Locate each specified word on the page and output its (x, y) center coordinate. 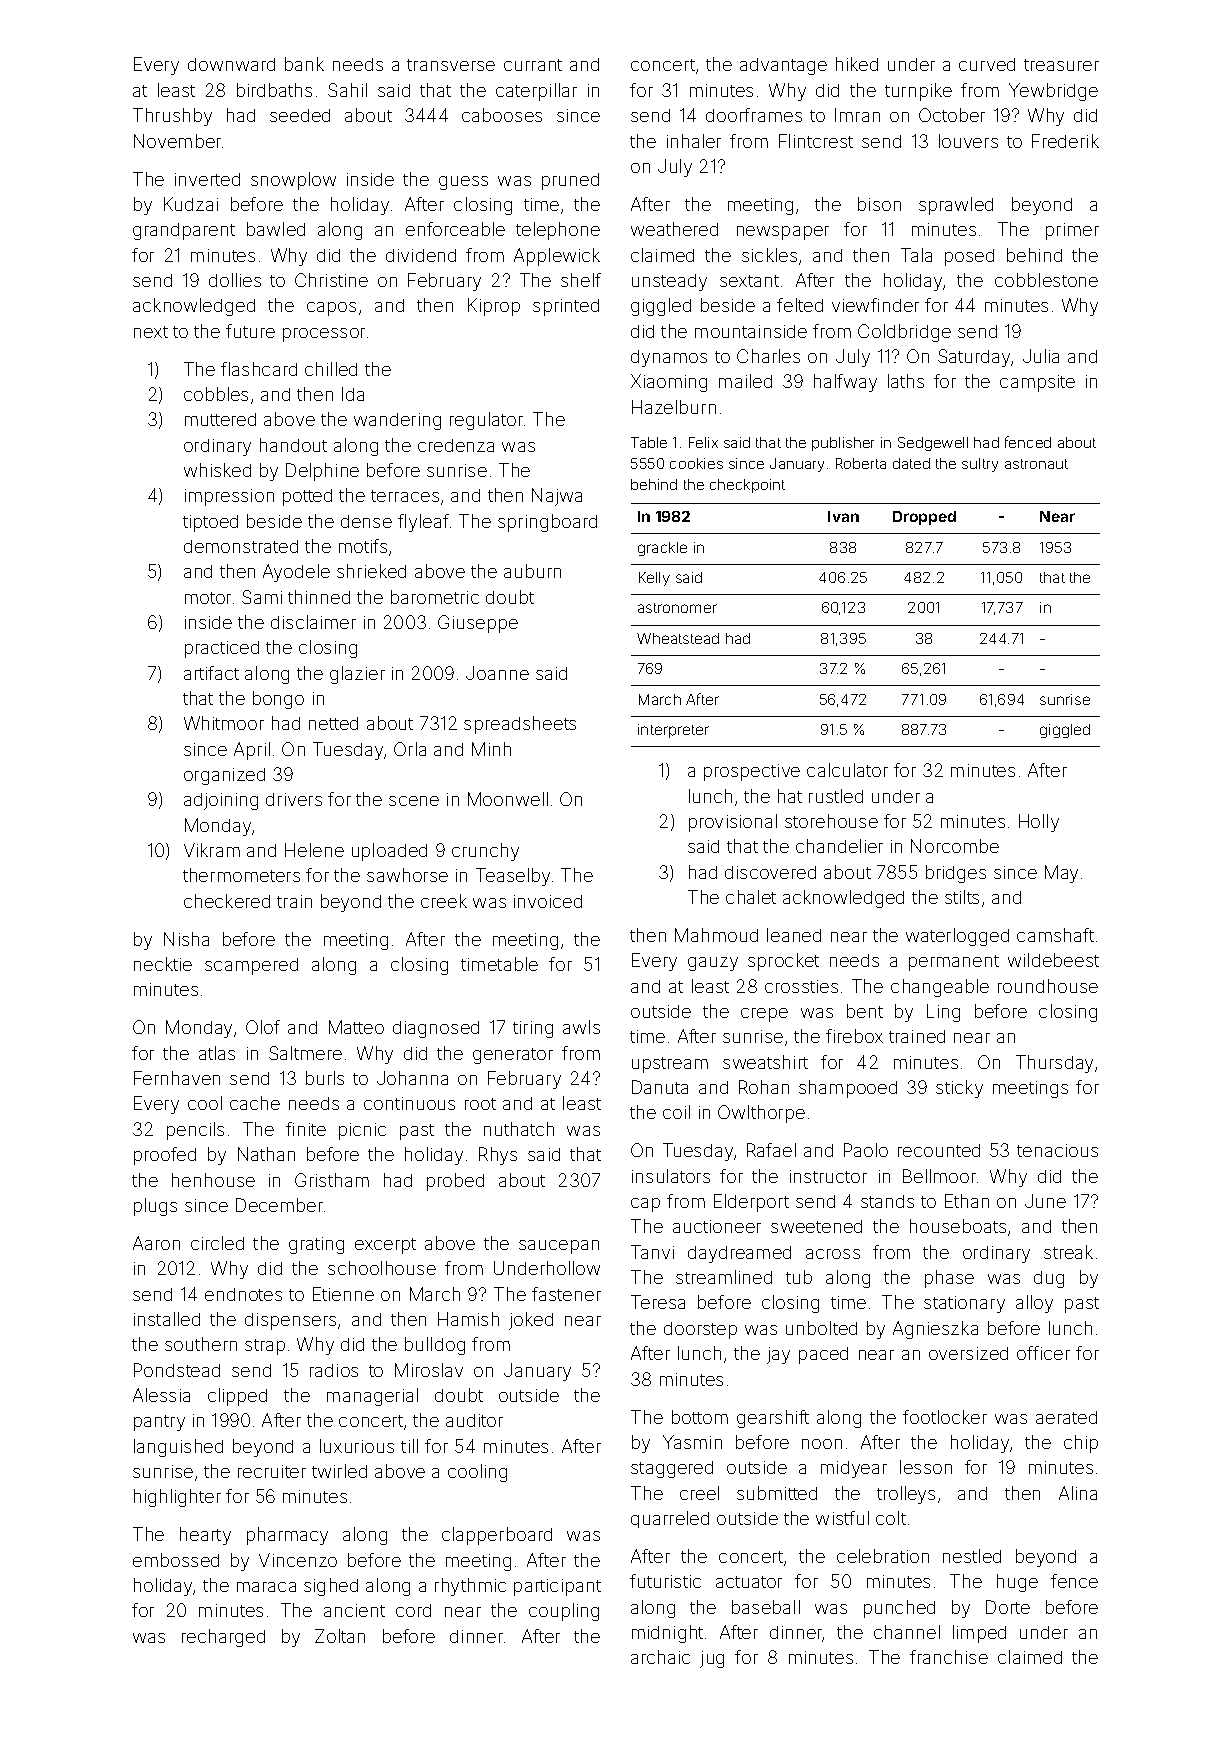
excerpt (385, 1246)
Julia (1041, 356)
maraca (266, 1587)
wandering (397, 421)
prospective (752, 772)
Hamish (468, 1319)
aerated (1066, 1417)
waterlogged (957, 937)
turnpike (918, 92)
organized (224, 776)
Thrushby (172, 117)
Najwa (557, 497)
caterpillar (536, 92)
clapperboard (497, 1536)
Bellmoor (939, 1176)
